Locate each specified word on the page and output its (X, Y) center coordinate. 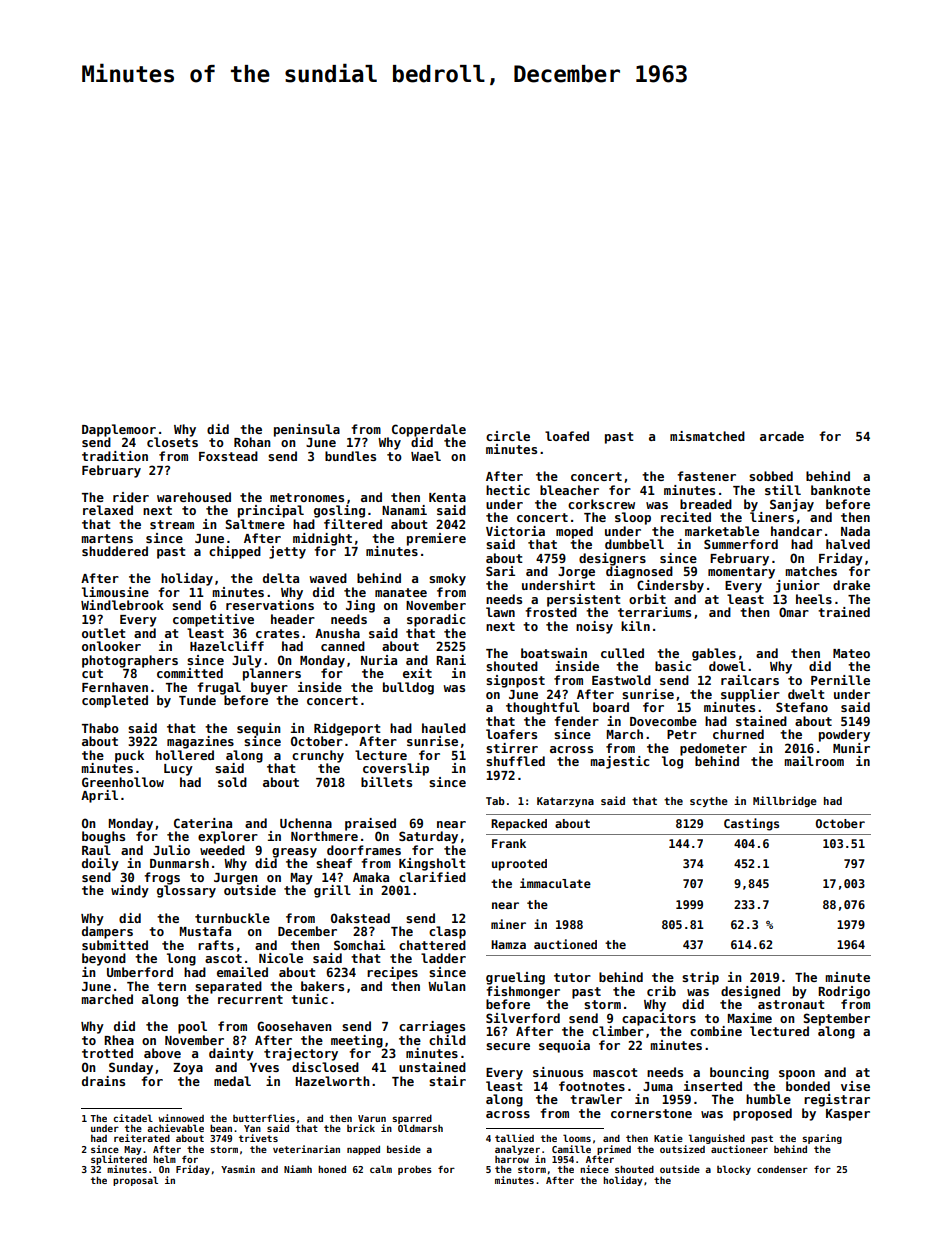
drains (103, 1081)
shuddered (115, 551)
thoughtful (543, 708)
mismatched (707, 436)
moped (574, 532)
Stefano (802, 707)
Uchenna (306, 823)
